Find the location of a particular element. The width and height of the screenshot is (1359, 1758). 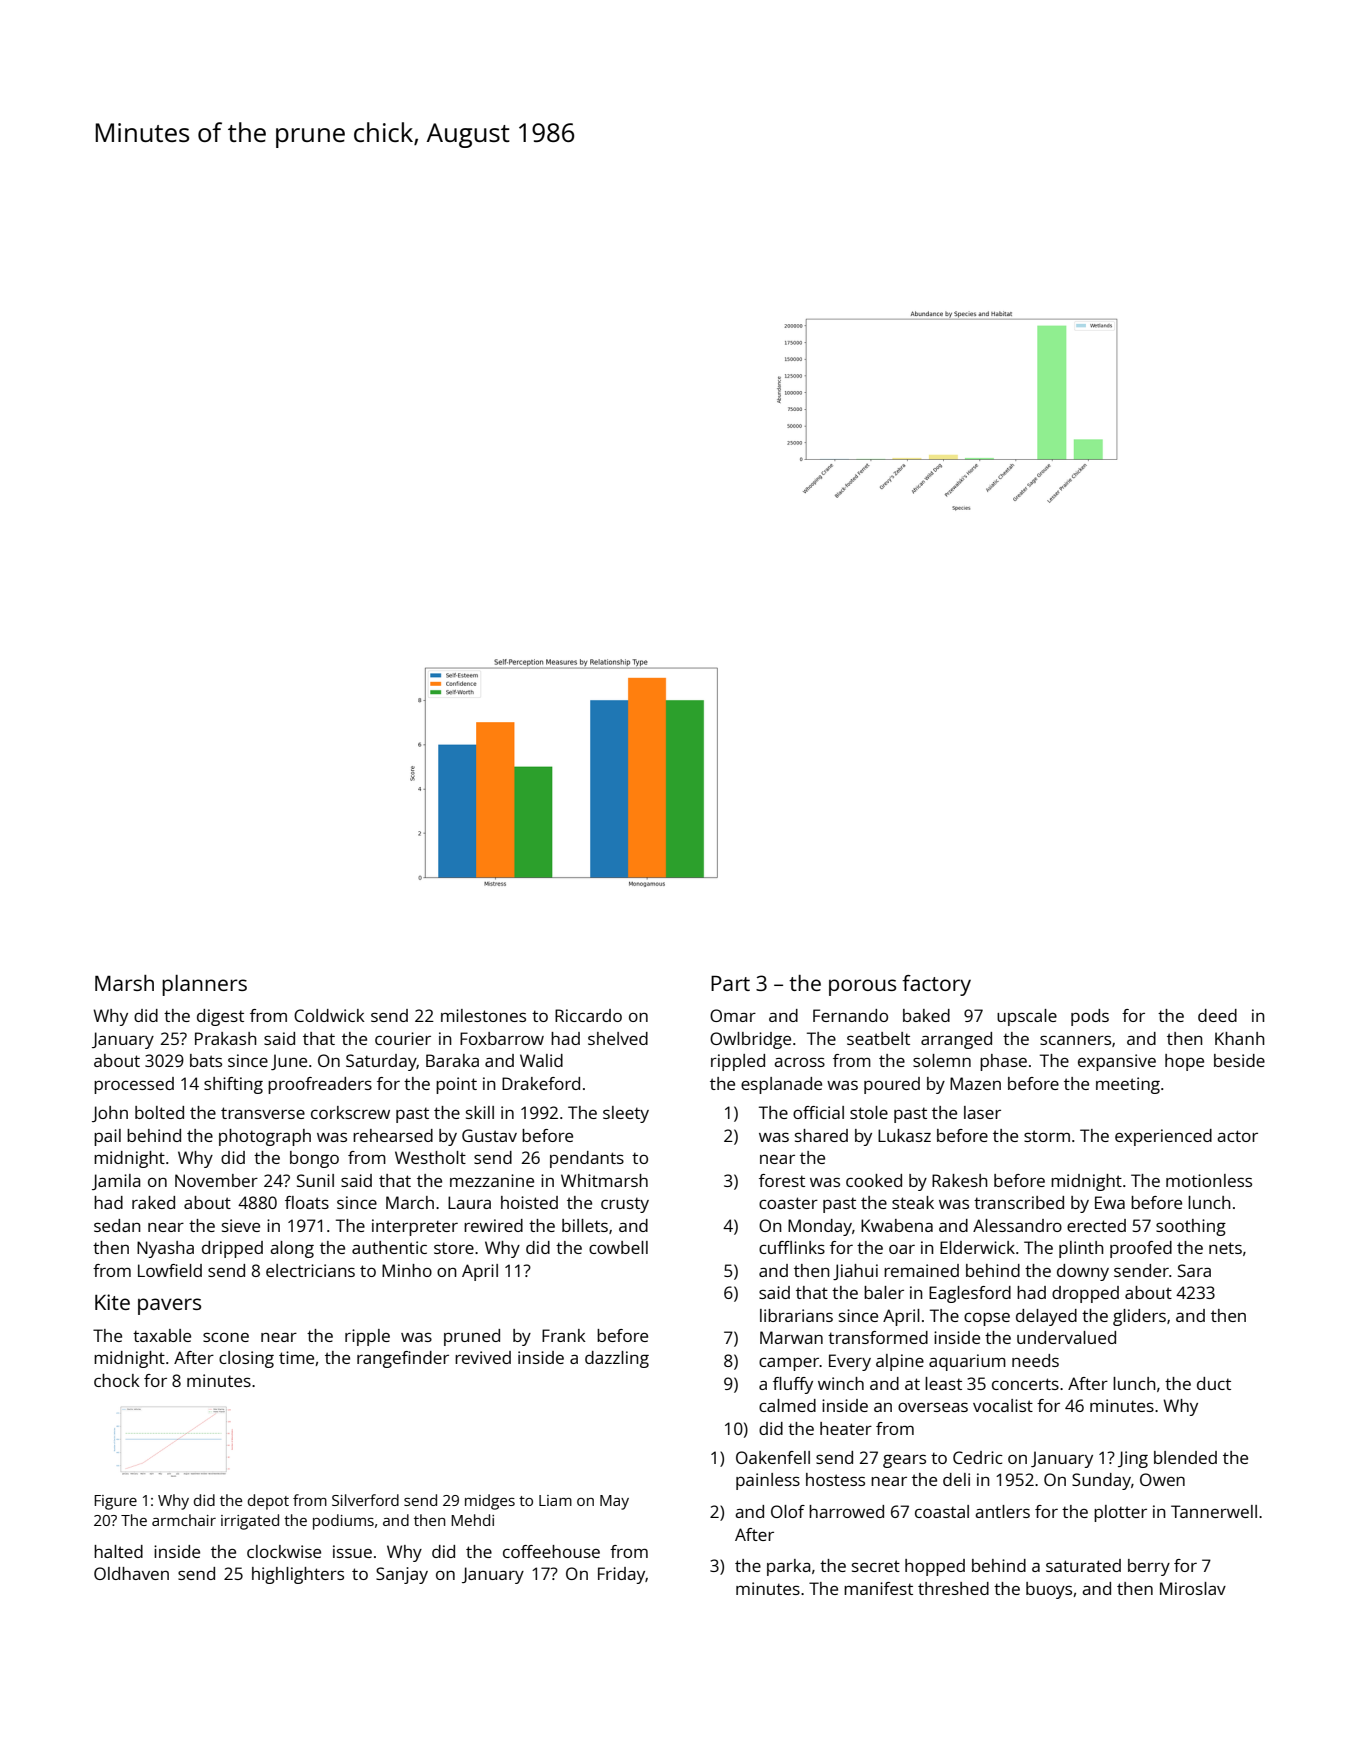

sieve is located at coordinates (241, 1225).
